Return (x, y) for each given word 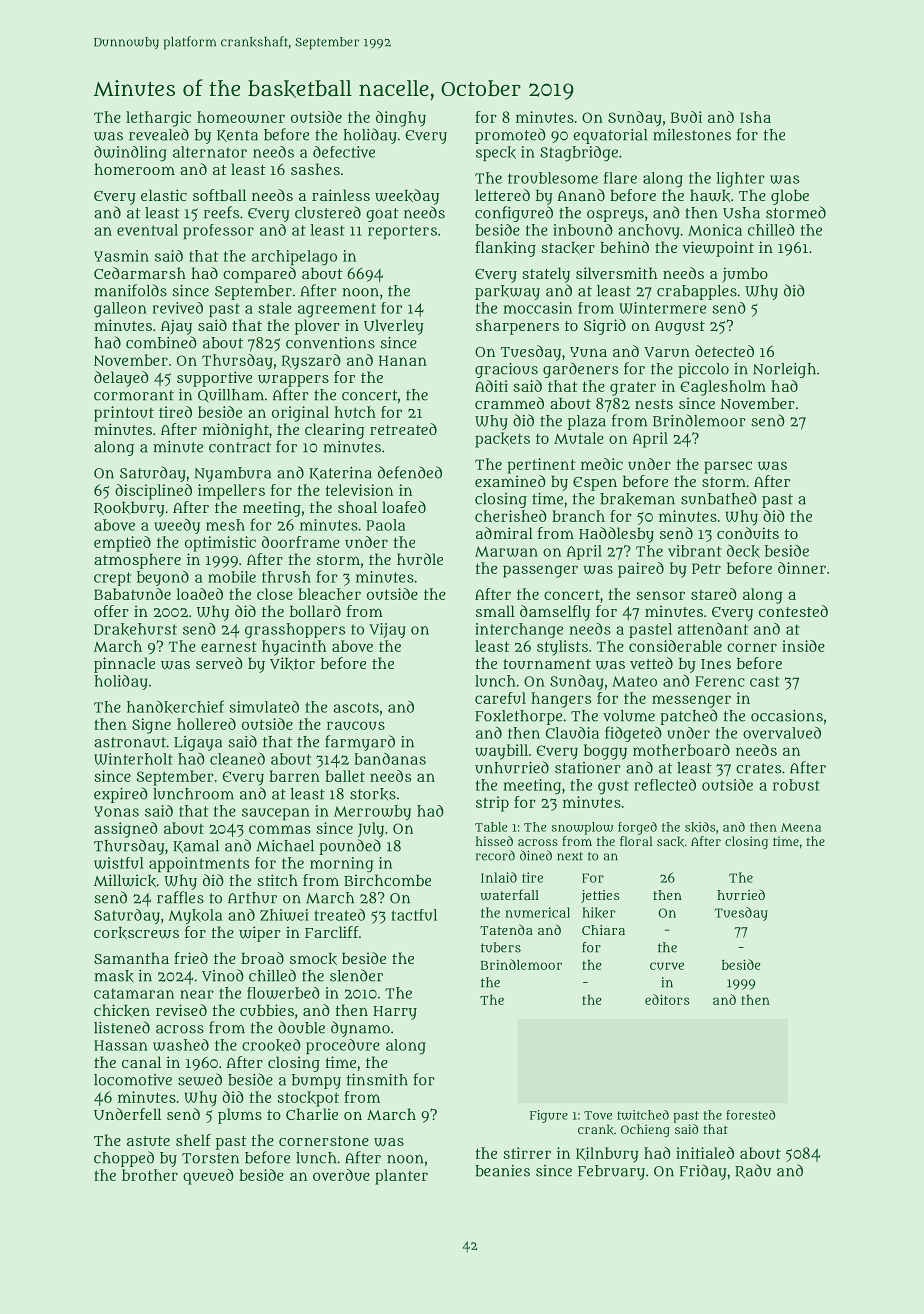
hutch (355, 412)
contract (240, 447)
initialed (705, 1153)
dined (536, 855)
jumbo (745, 275)
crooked (271, 1045)
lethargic (158, 119)
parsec (728, 467)
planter (401, 1177)
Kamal (196, 846)
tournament (547, 664)
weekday (407, 197)
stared (714, 594)
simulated (264, 707)
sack (670, 841)
